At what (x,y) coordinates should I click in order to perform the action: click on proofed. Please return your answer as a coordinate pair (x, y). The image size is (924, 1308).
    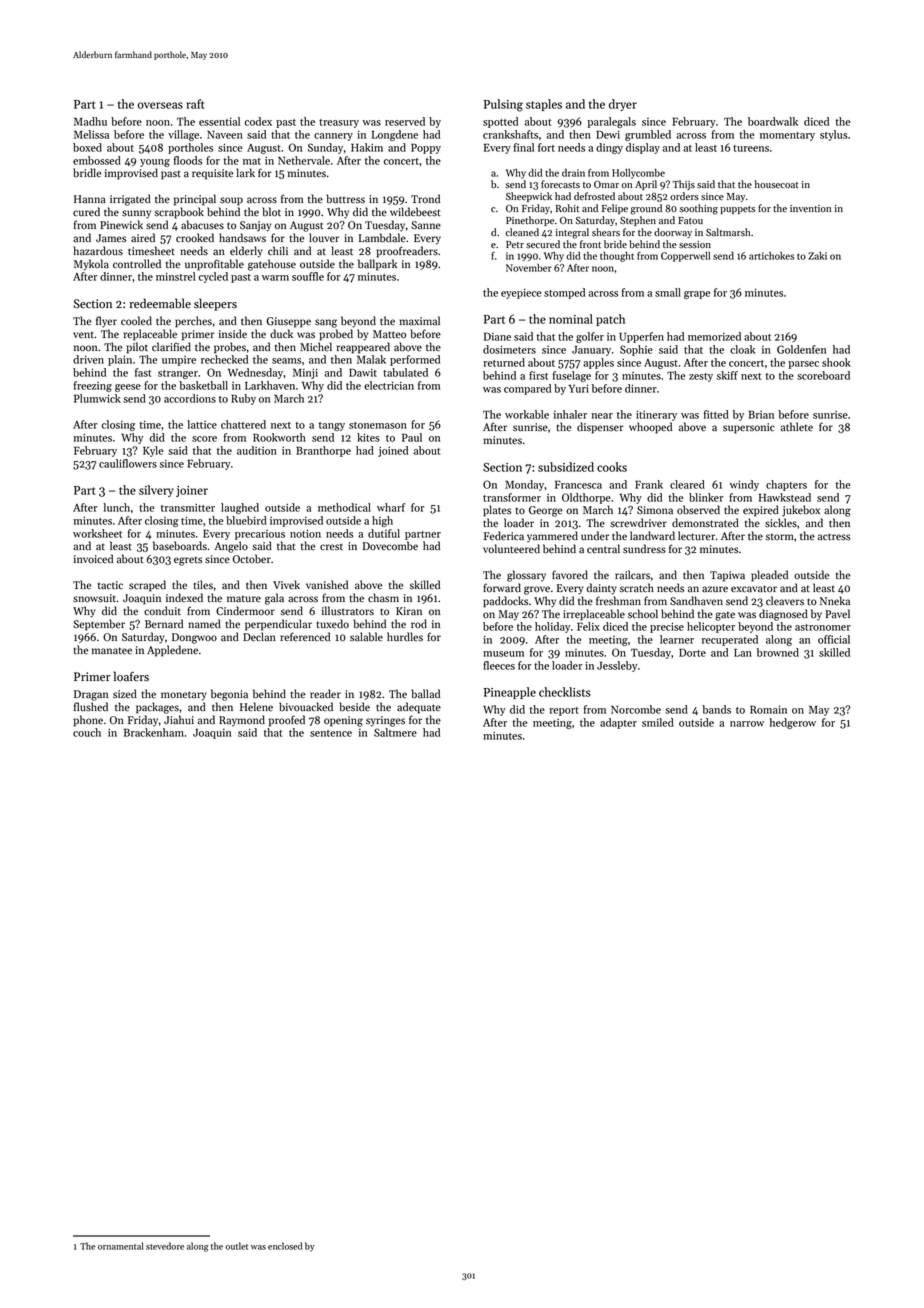
    Looking at the image, I should click on (287, 721).
